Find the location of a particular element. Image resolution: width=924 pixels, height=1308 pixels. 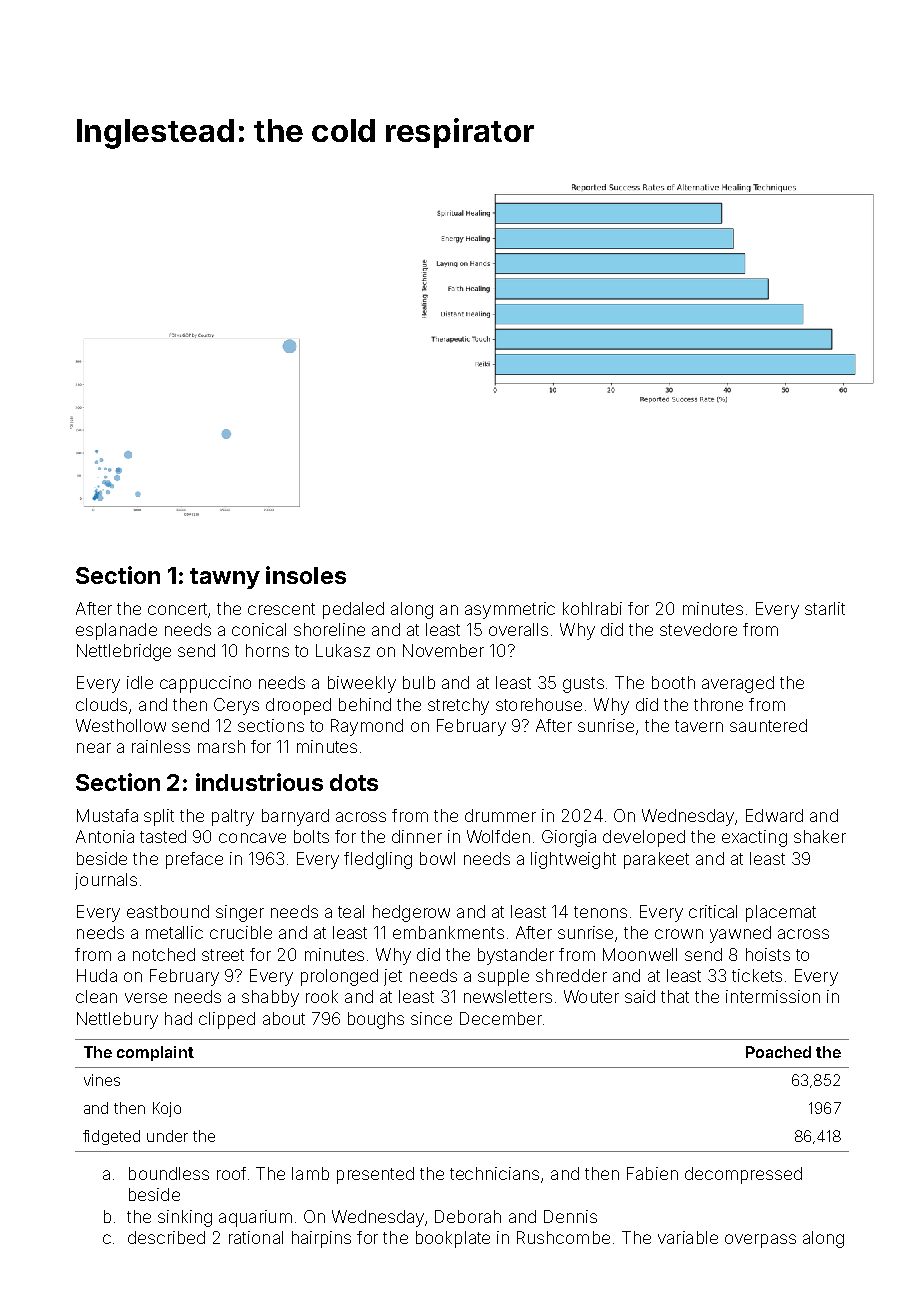

tawny is located at coordinates (225, 578).
